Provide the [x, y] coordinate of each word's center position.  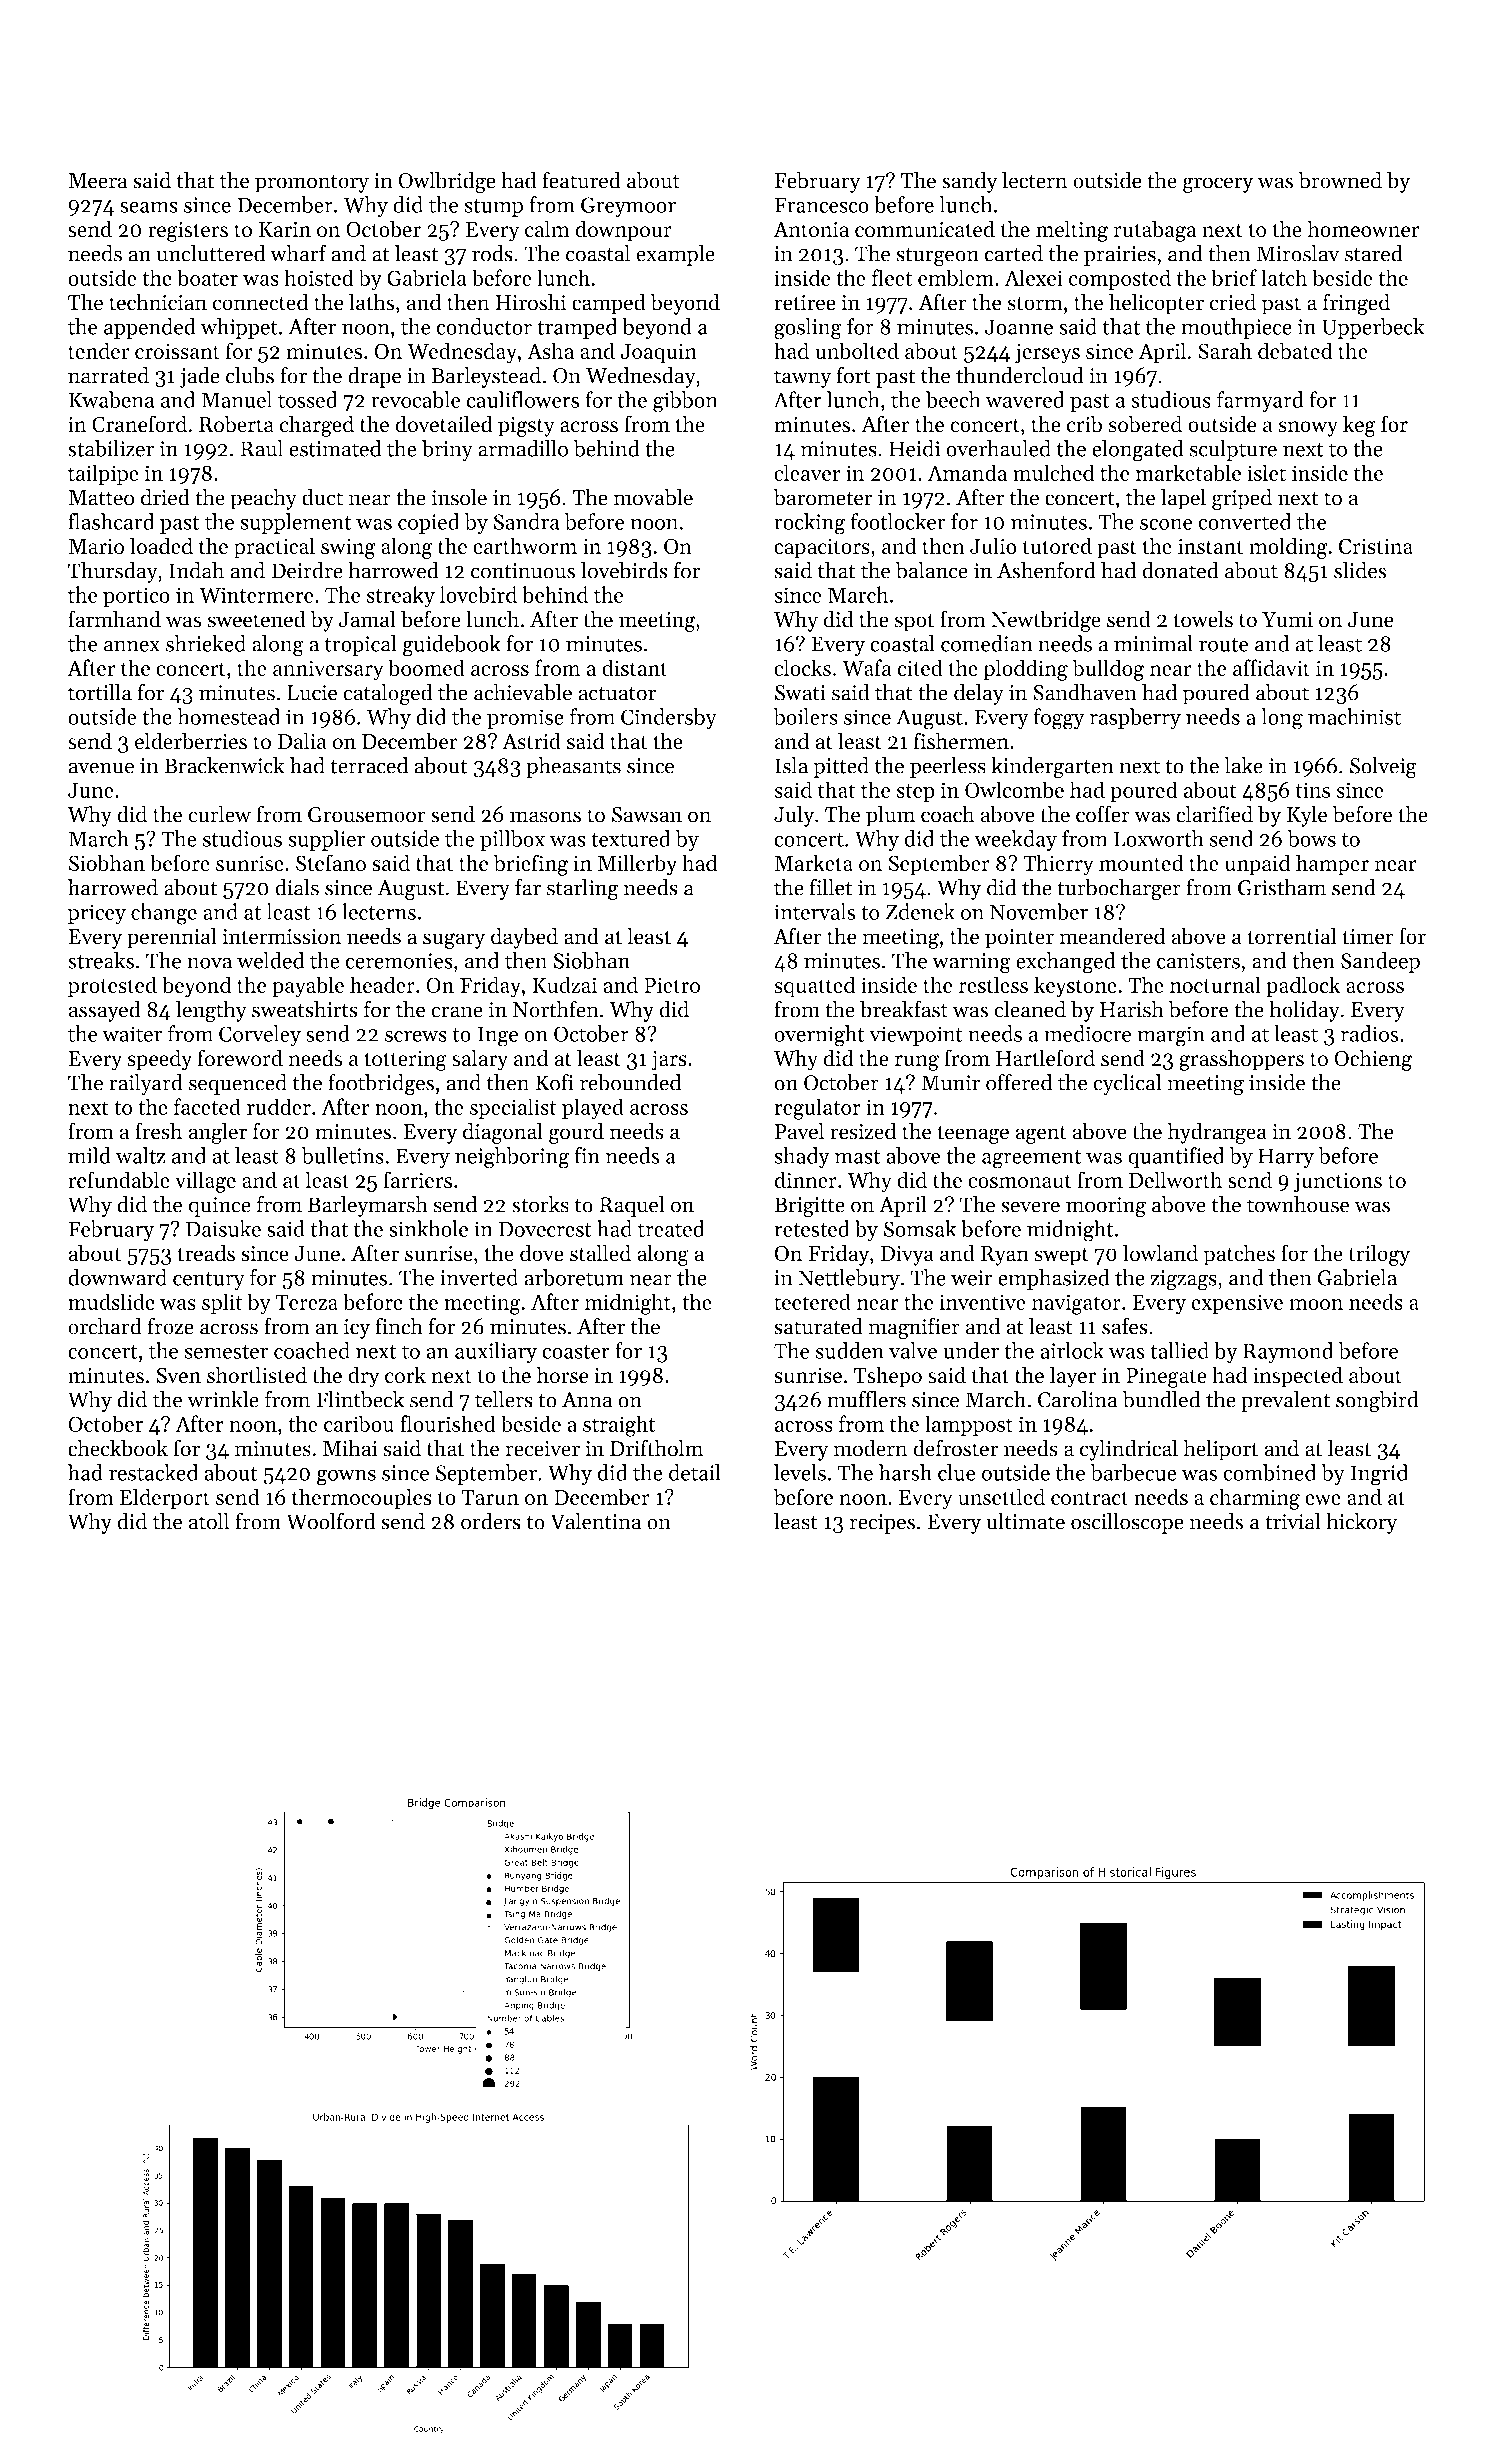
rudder [279, 1106]
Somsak [920, 1228]
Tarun [490, 1497]
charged [317, 426]
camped [609, 304]
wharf [298, 253]
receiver [543, 1449]
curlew [219, 814]
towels [1203, 619]
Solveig [1383, 768]
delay [979, 694]
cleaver [807, 472]
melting [1072, 231]
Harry [1286, 1158]
